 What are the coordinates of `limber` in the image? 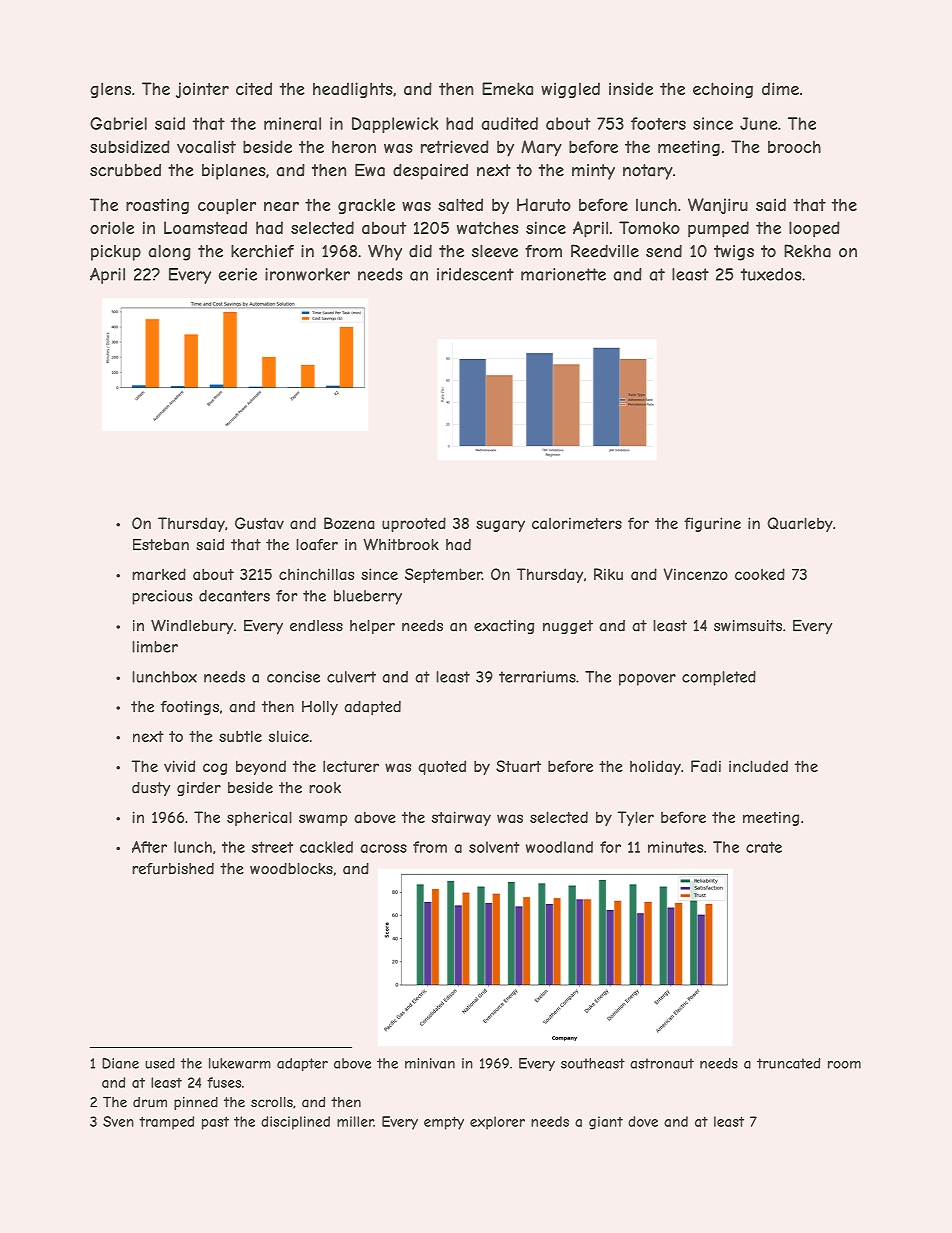 It's located at (155, 647).
